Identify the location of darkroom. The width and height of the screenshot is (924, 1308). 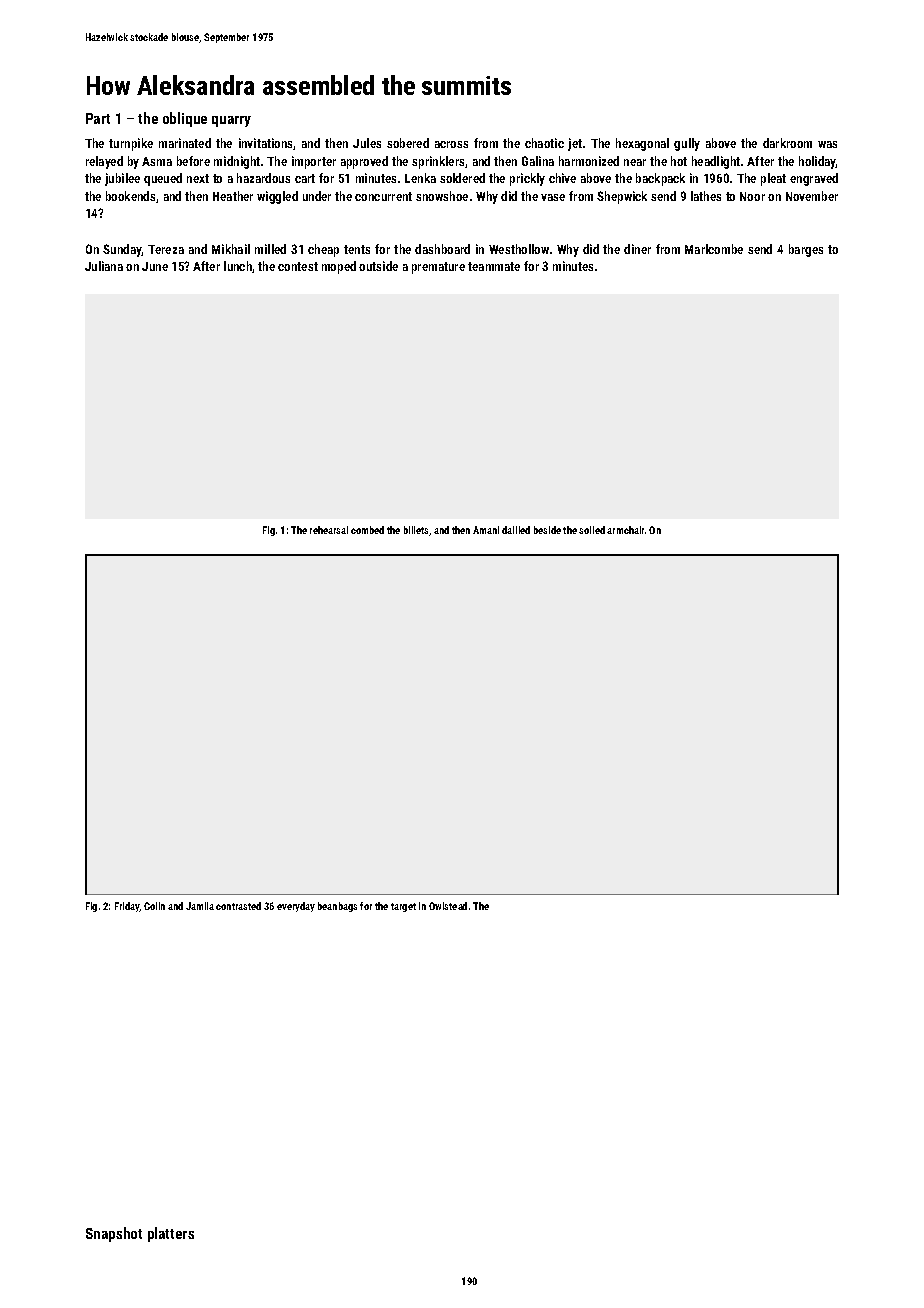
(787, 143).
